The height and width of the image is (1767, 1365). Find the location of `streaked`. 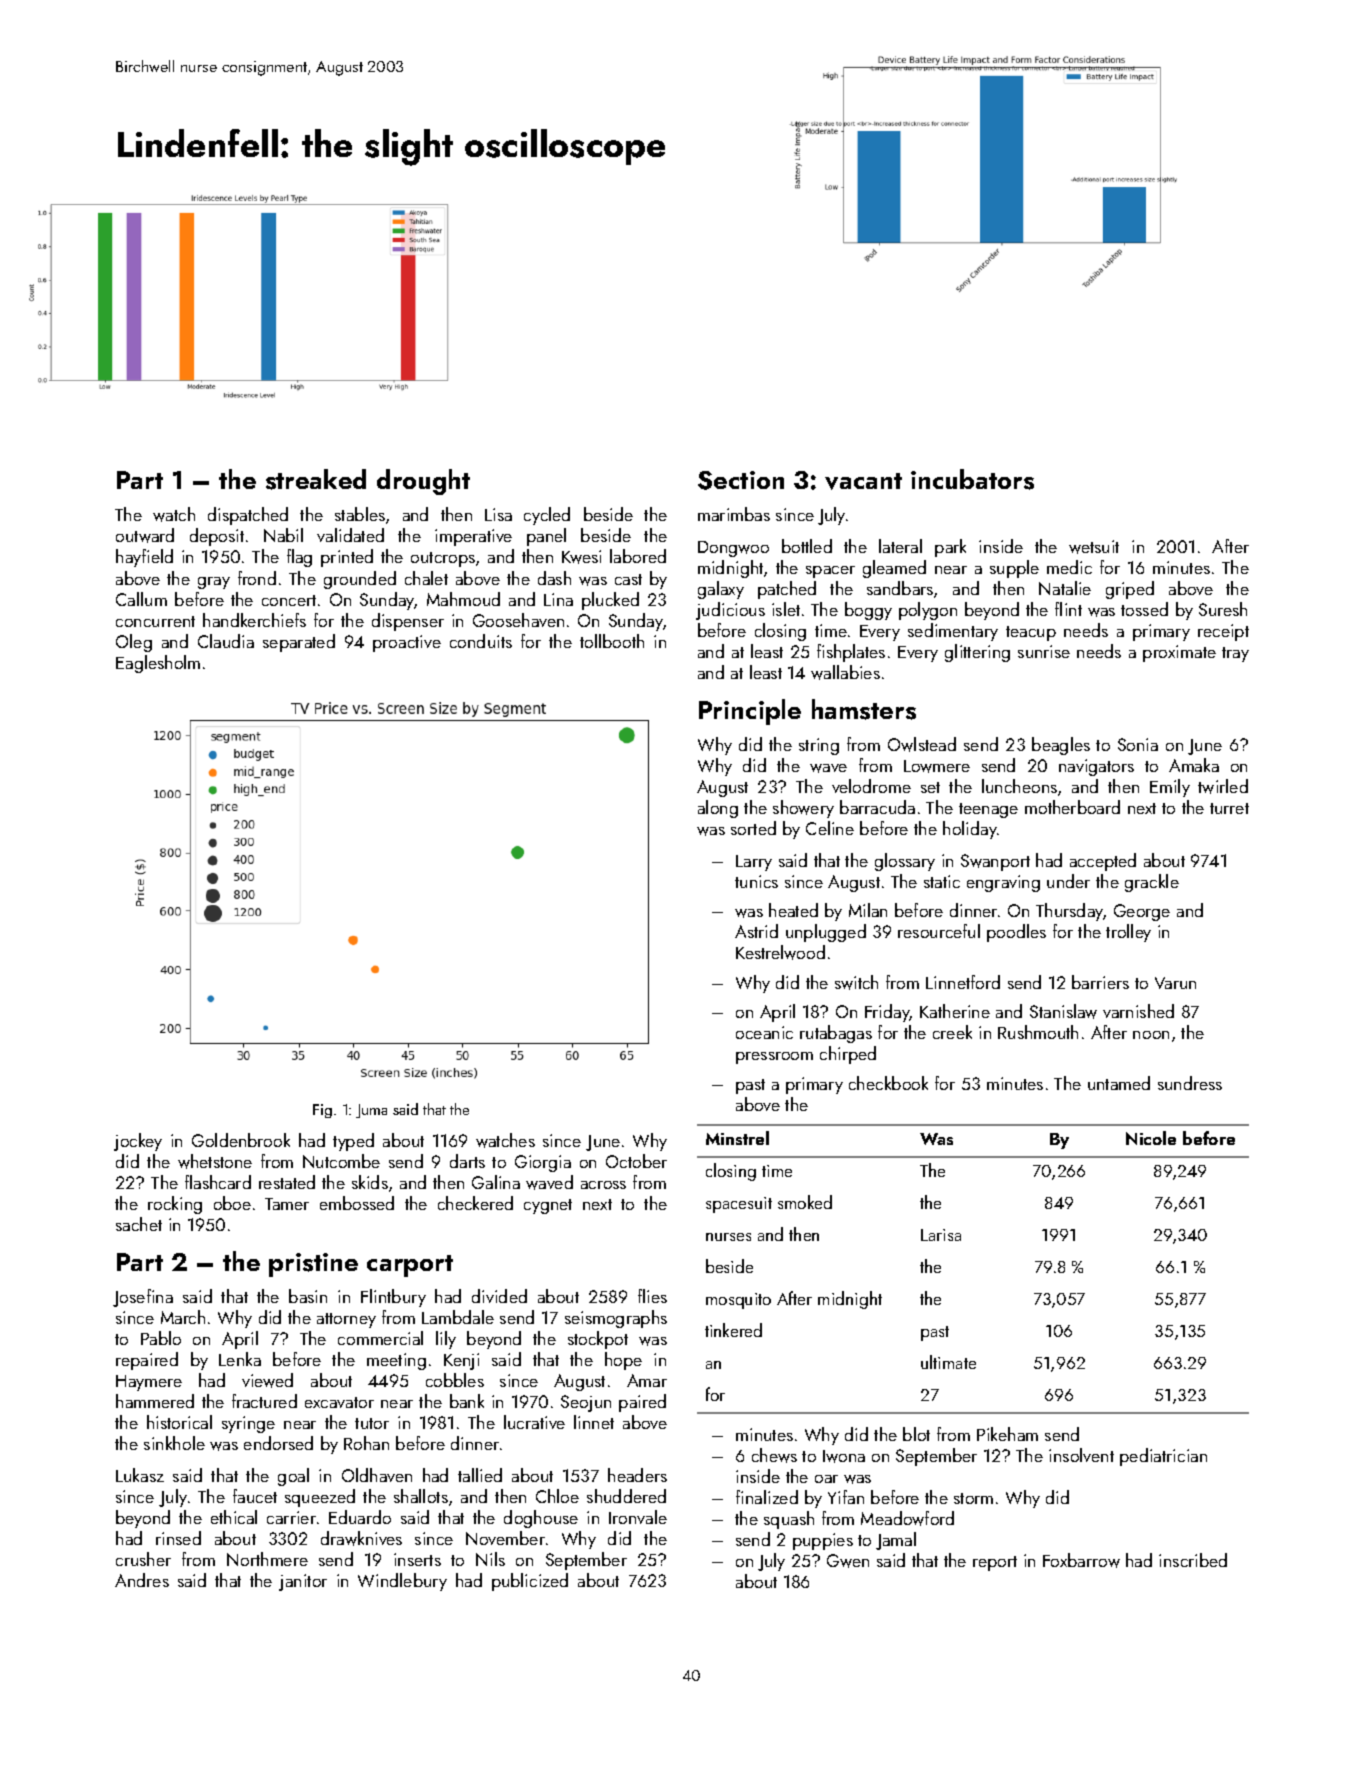

streaked is located at coordinates (316, 479).
